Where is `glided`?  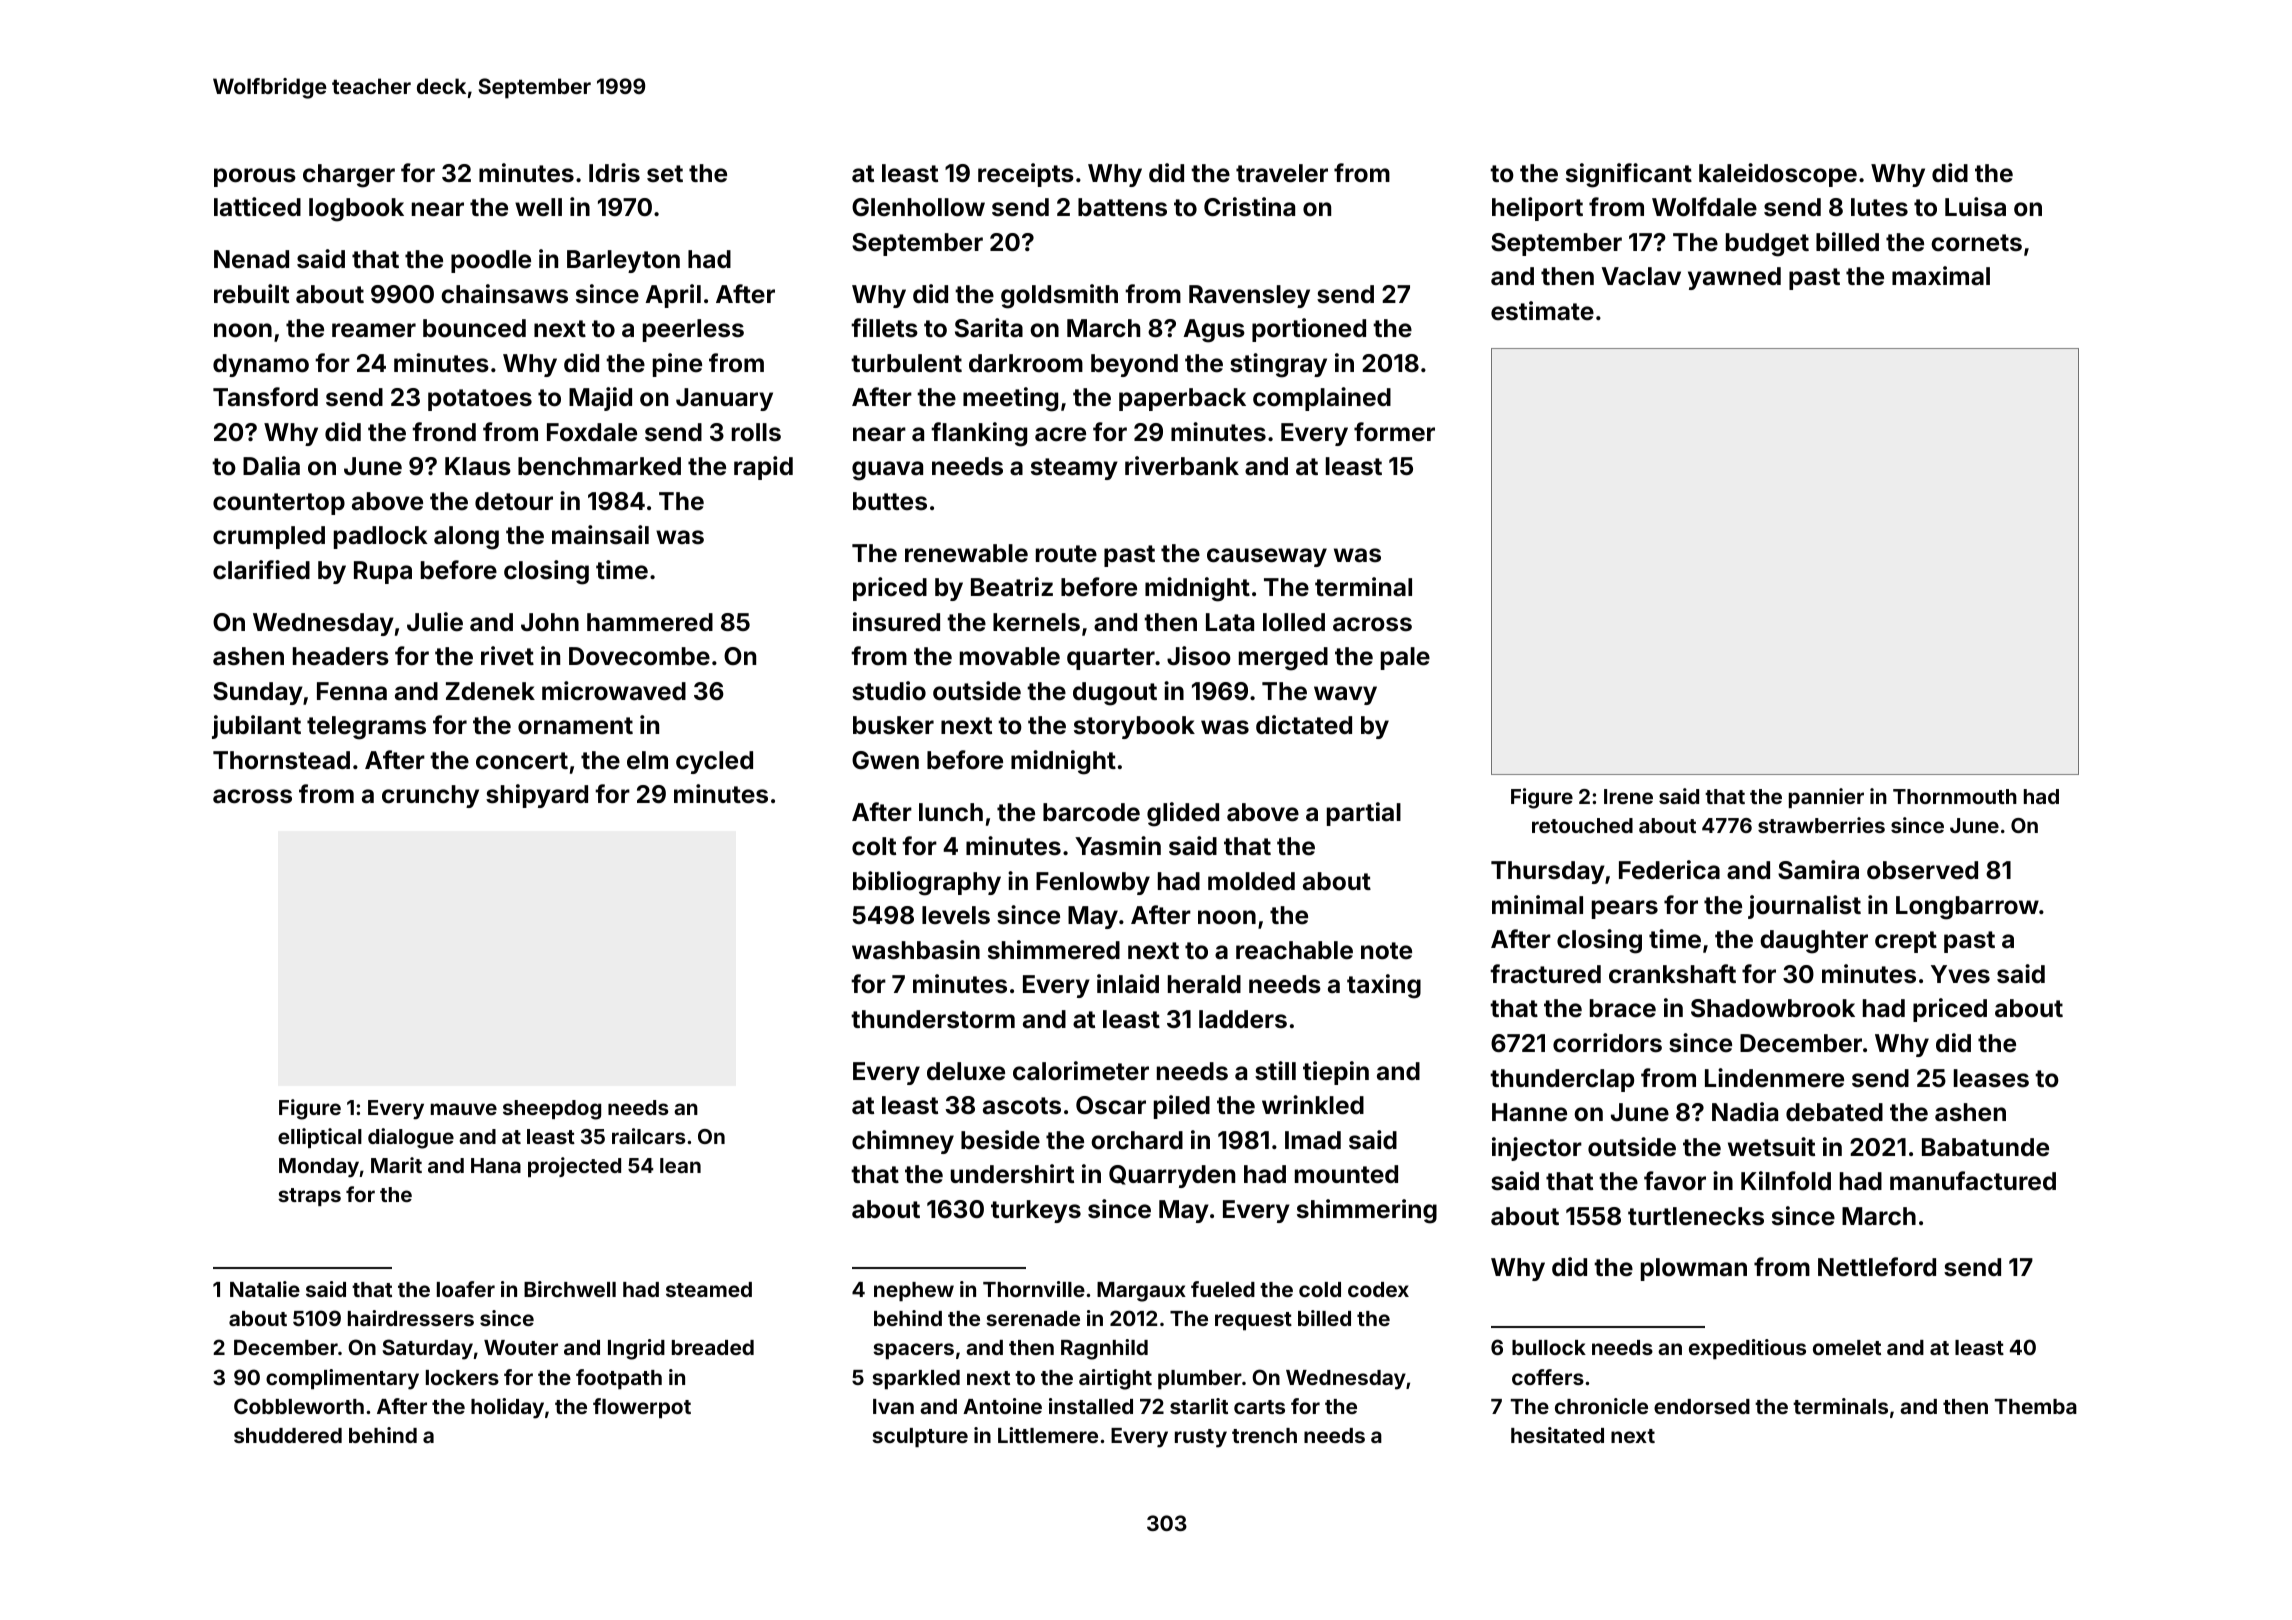 glided is located at coordinates (1183, 814).
